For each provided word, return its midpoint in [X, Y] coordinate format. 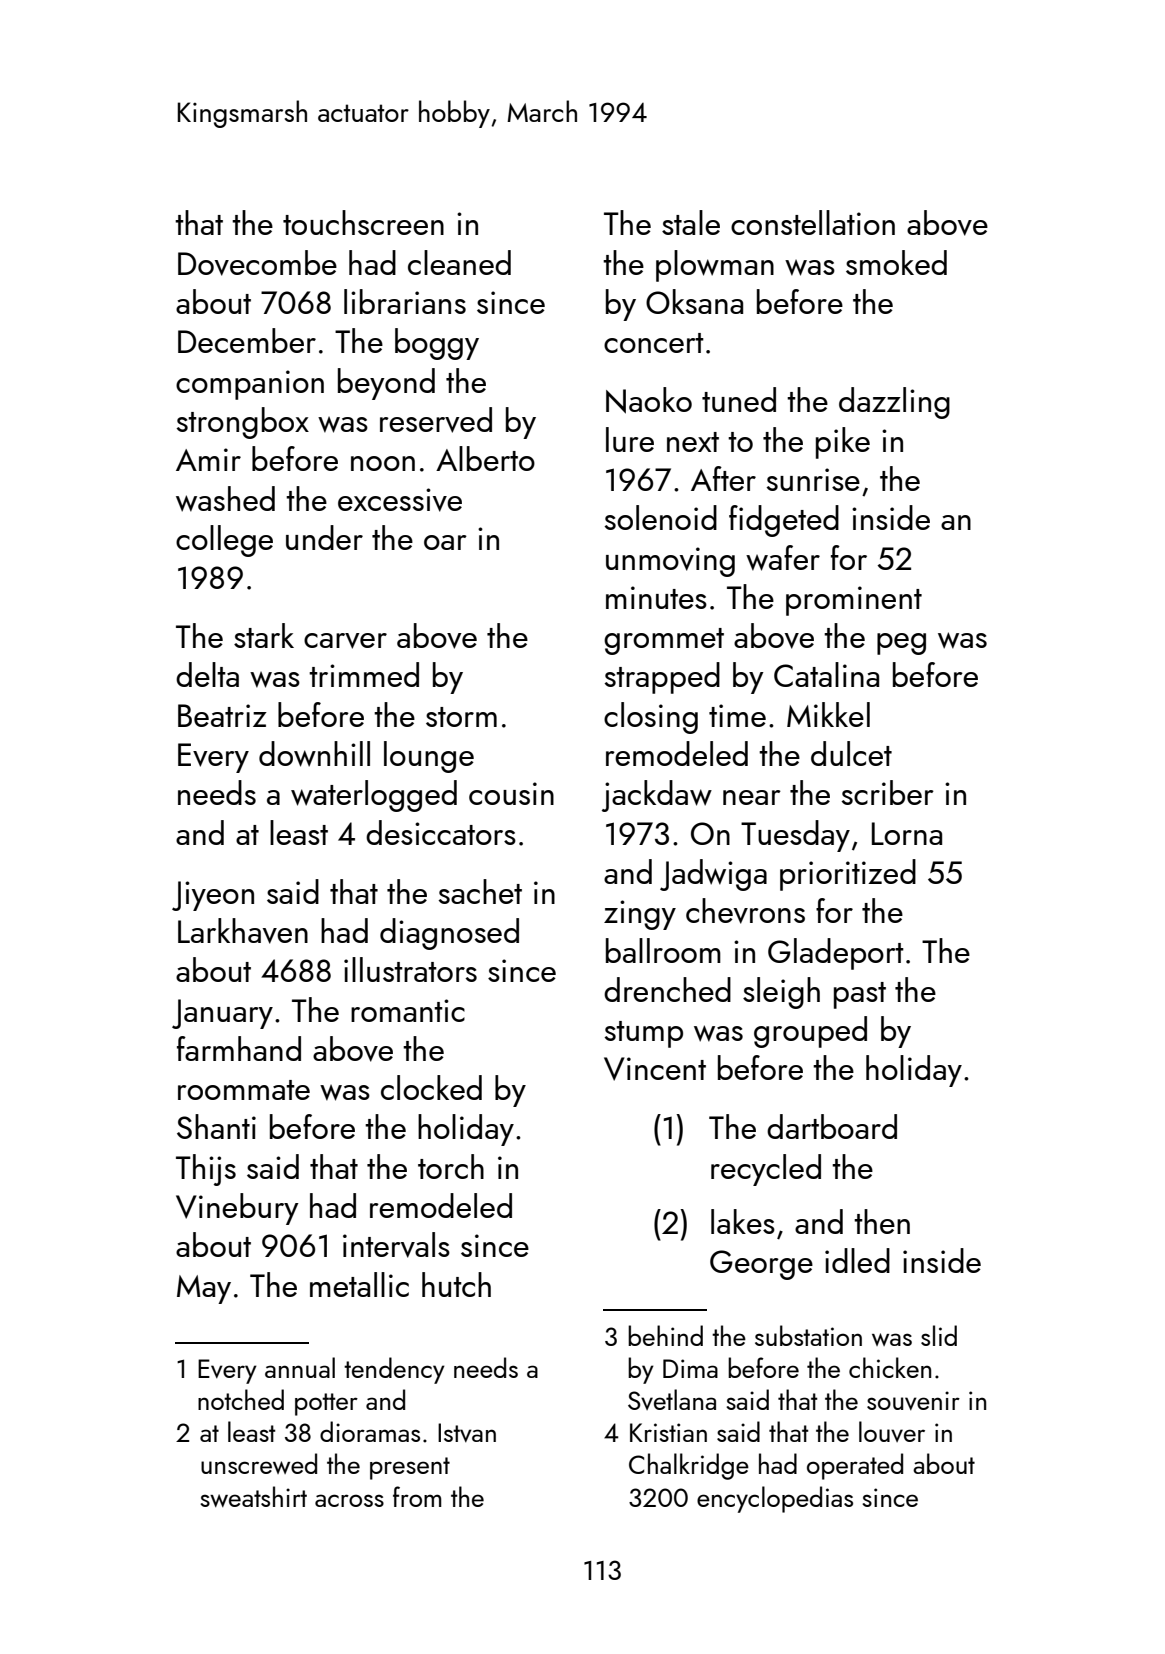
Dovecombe [257, 263]
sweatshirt [253, 1496]
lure [630, 439]
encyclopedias [775, 1499]
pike [843, 443]
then [882, 1221]
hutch [456, 1284]
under [324, 537]
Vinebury [237, 1209]
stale [691, 222]
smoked [896, 262]
